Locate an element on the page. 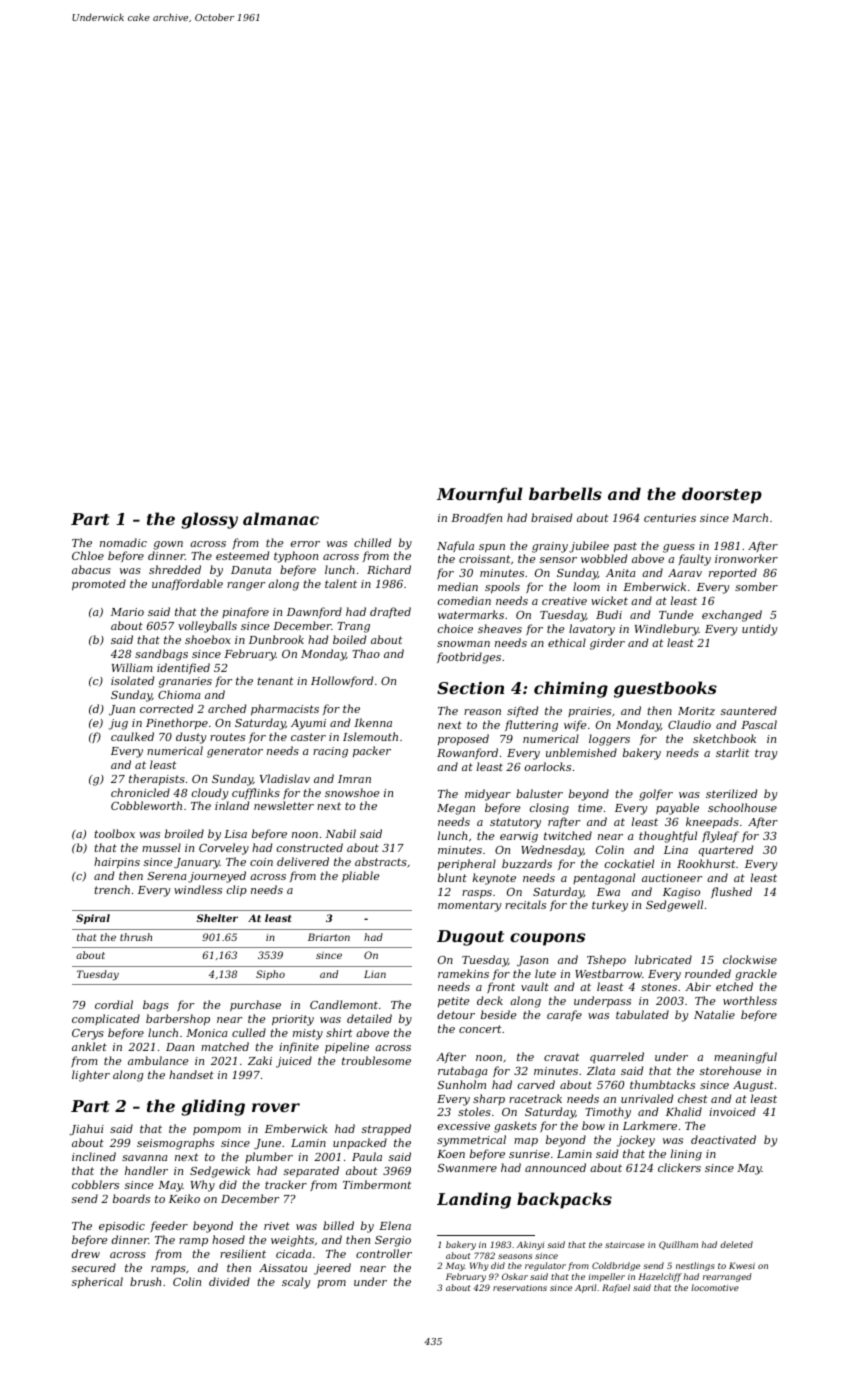 The image size is (849, 1400). Spiral is located at coordinates (93, 919).
